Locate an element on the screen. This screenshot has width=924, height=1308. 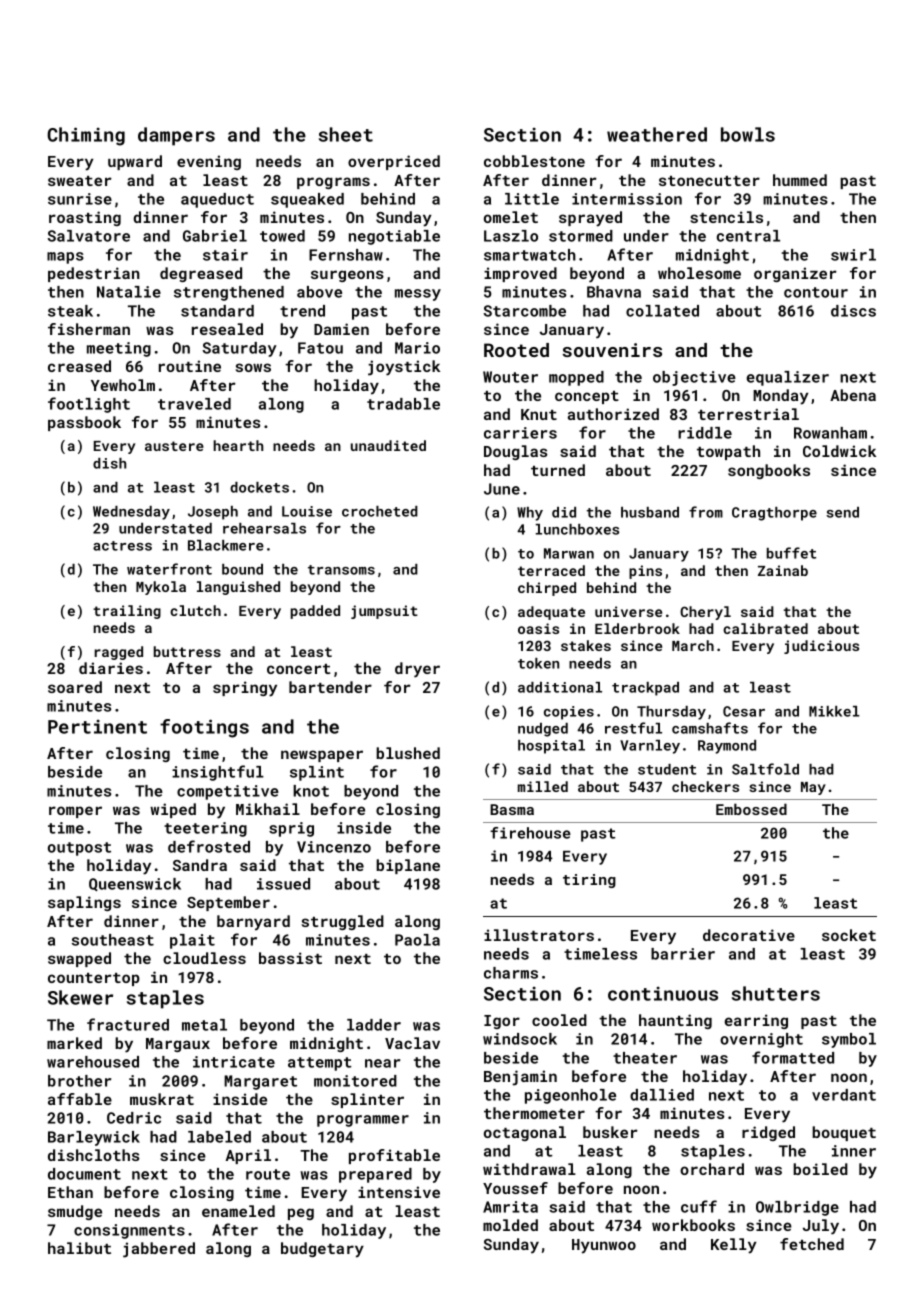
Salvatore is located at coordinates (88, 236).
